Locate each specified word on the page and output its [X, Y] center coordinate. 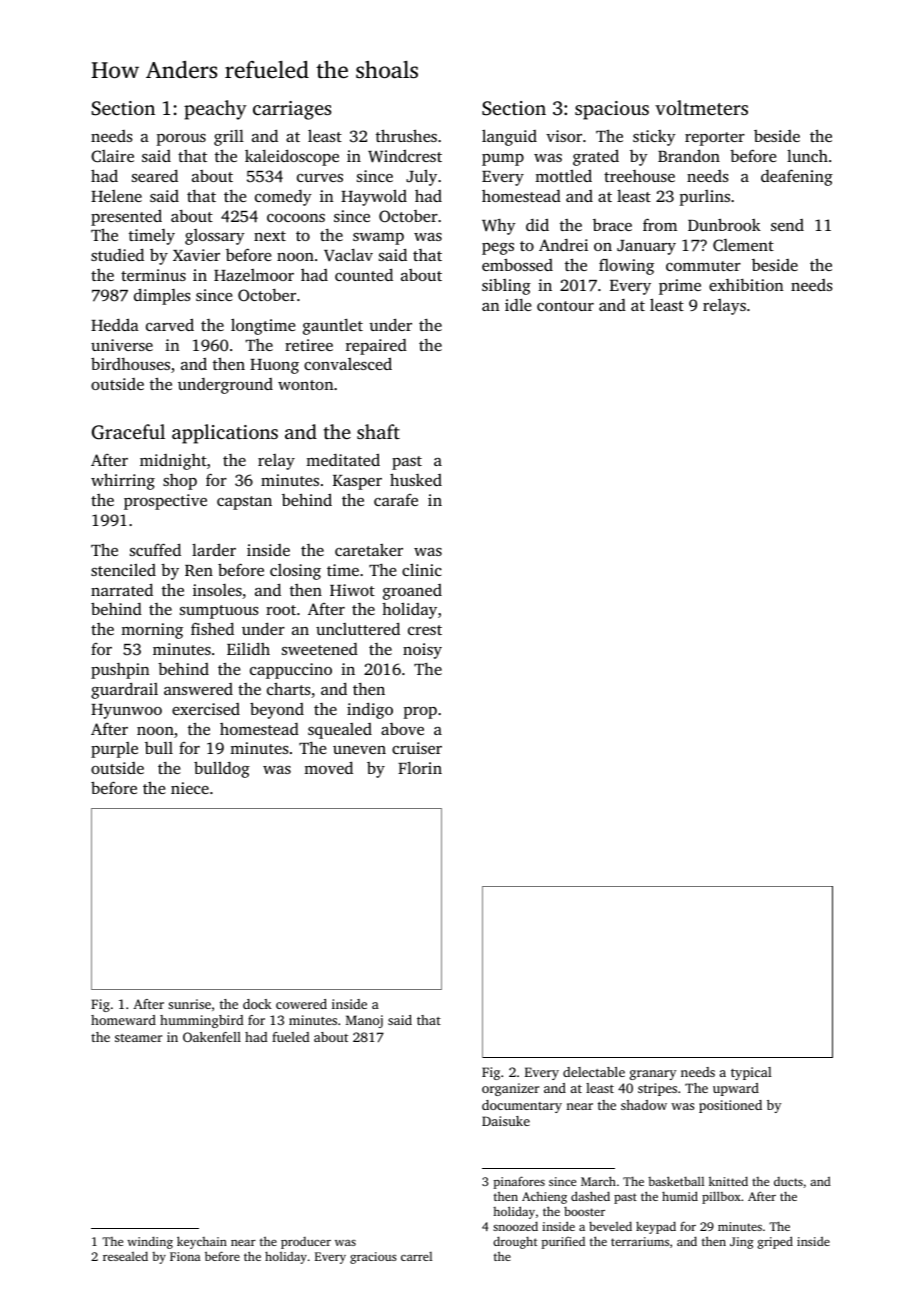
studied [117, 254]
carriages [292, 110]
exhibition [746, 285]
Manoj [364, 1021]
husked [416, 479]
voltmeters [701, 107]
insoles [217, 590]
